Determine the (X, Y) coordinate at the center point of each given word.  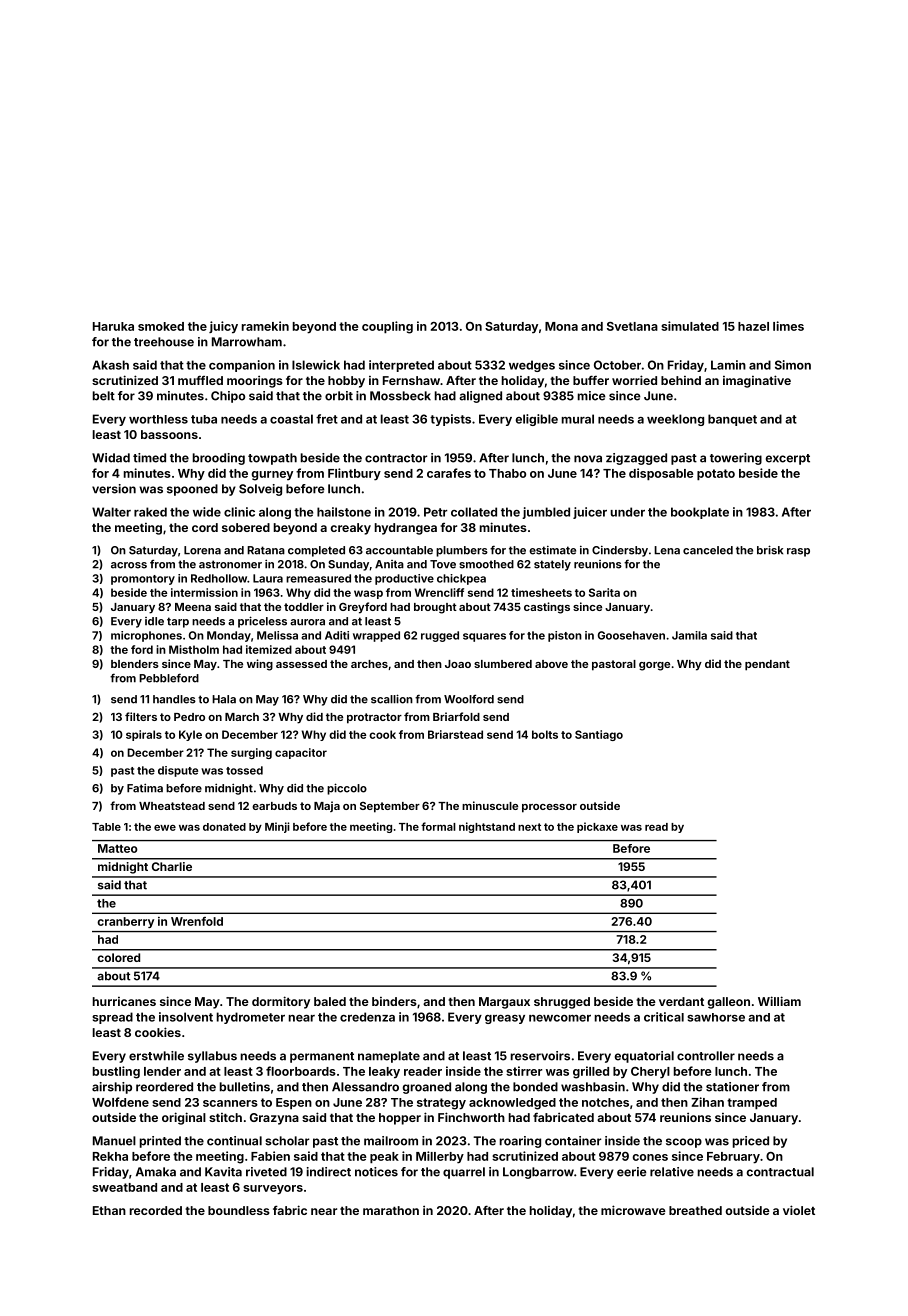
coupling (387, 327)
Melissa (277, 635)
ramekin (265, 326)
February (733, 1158)
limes (788, 326)
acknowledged (512, 1104)
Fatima (145, 788)
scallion (392, 699)
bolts (545, 734)
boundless (239, 1210)
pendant (767, 665)
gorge (654, 666)
